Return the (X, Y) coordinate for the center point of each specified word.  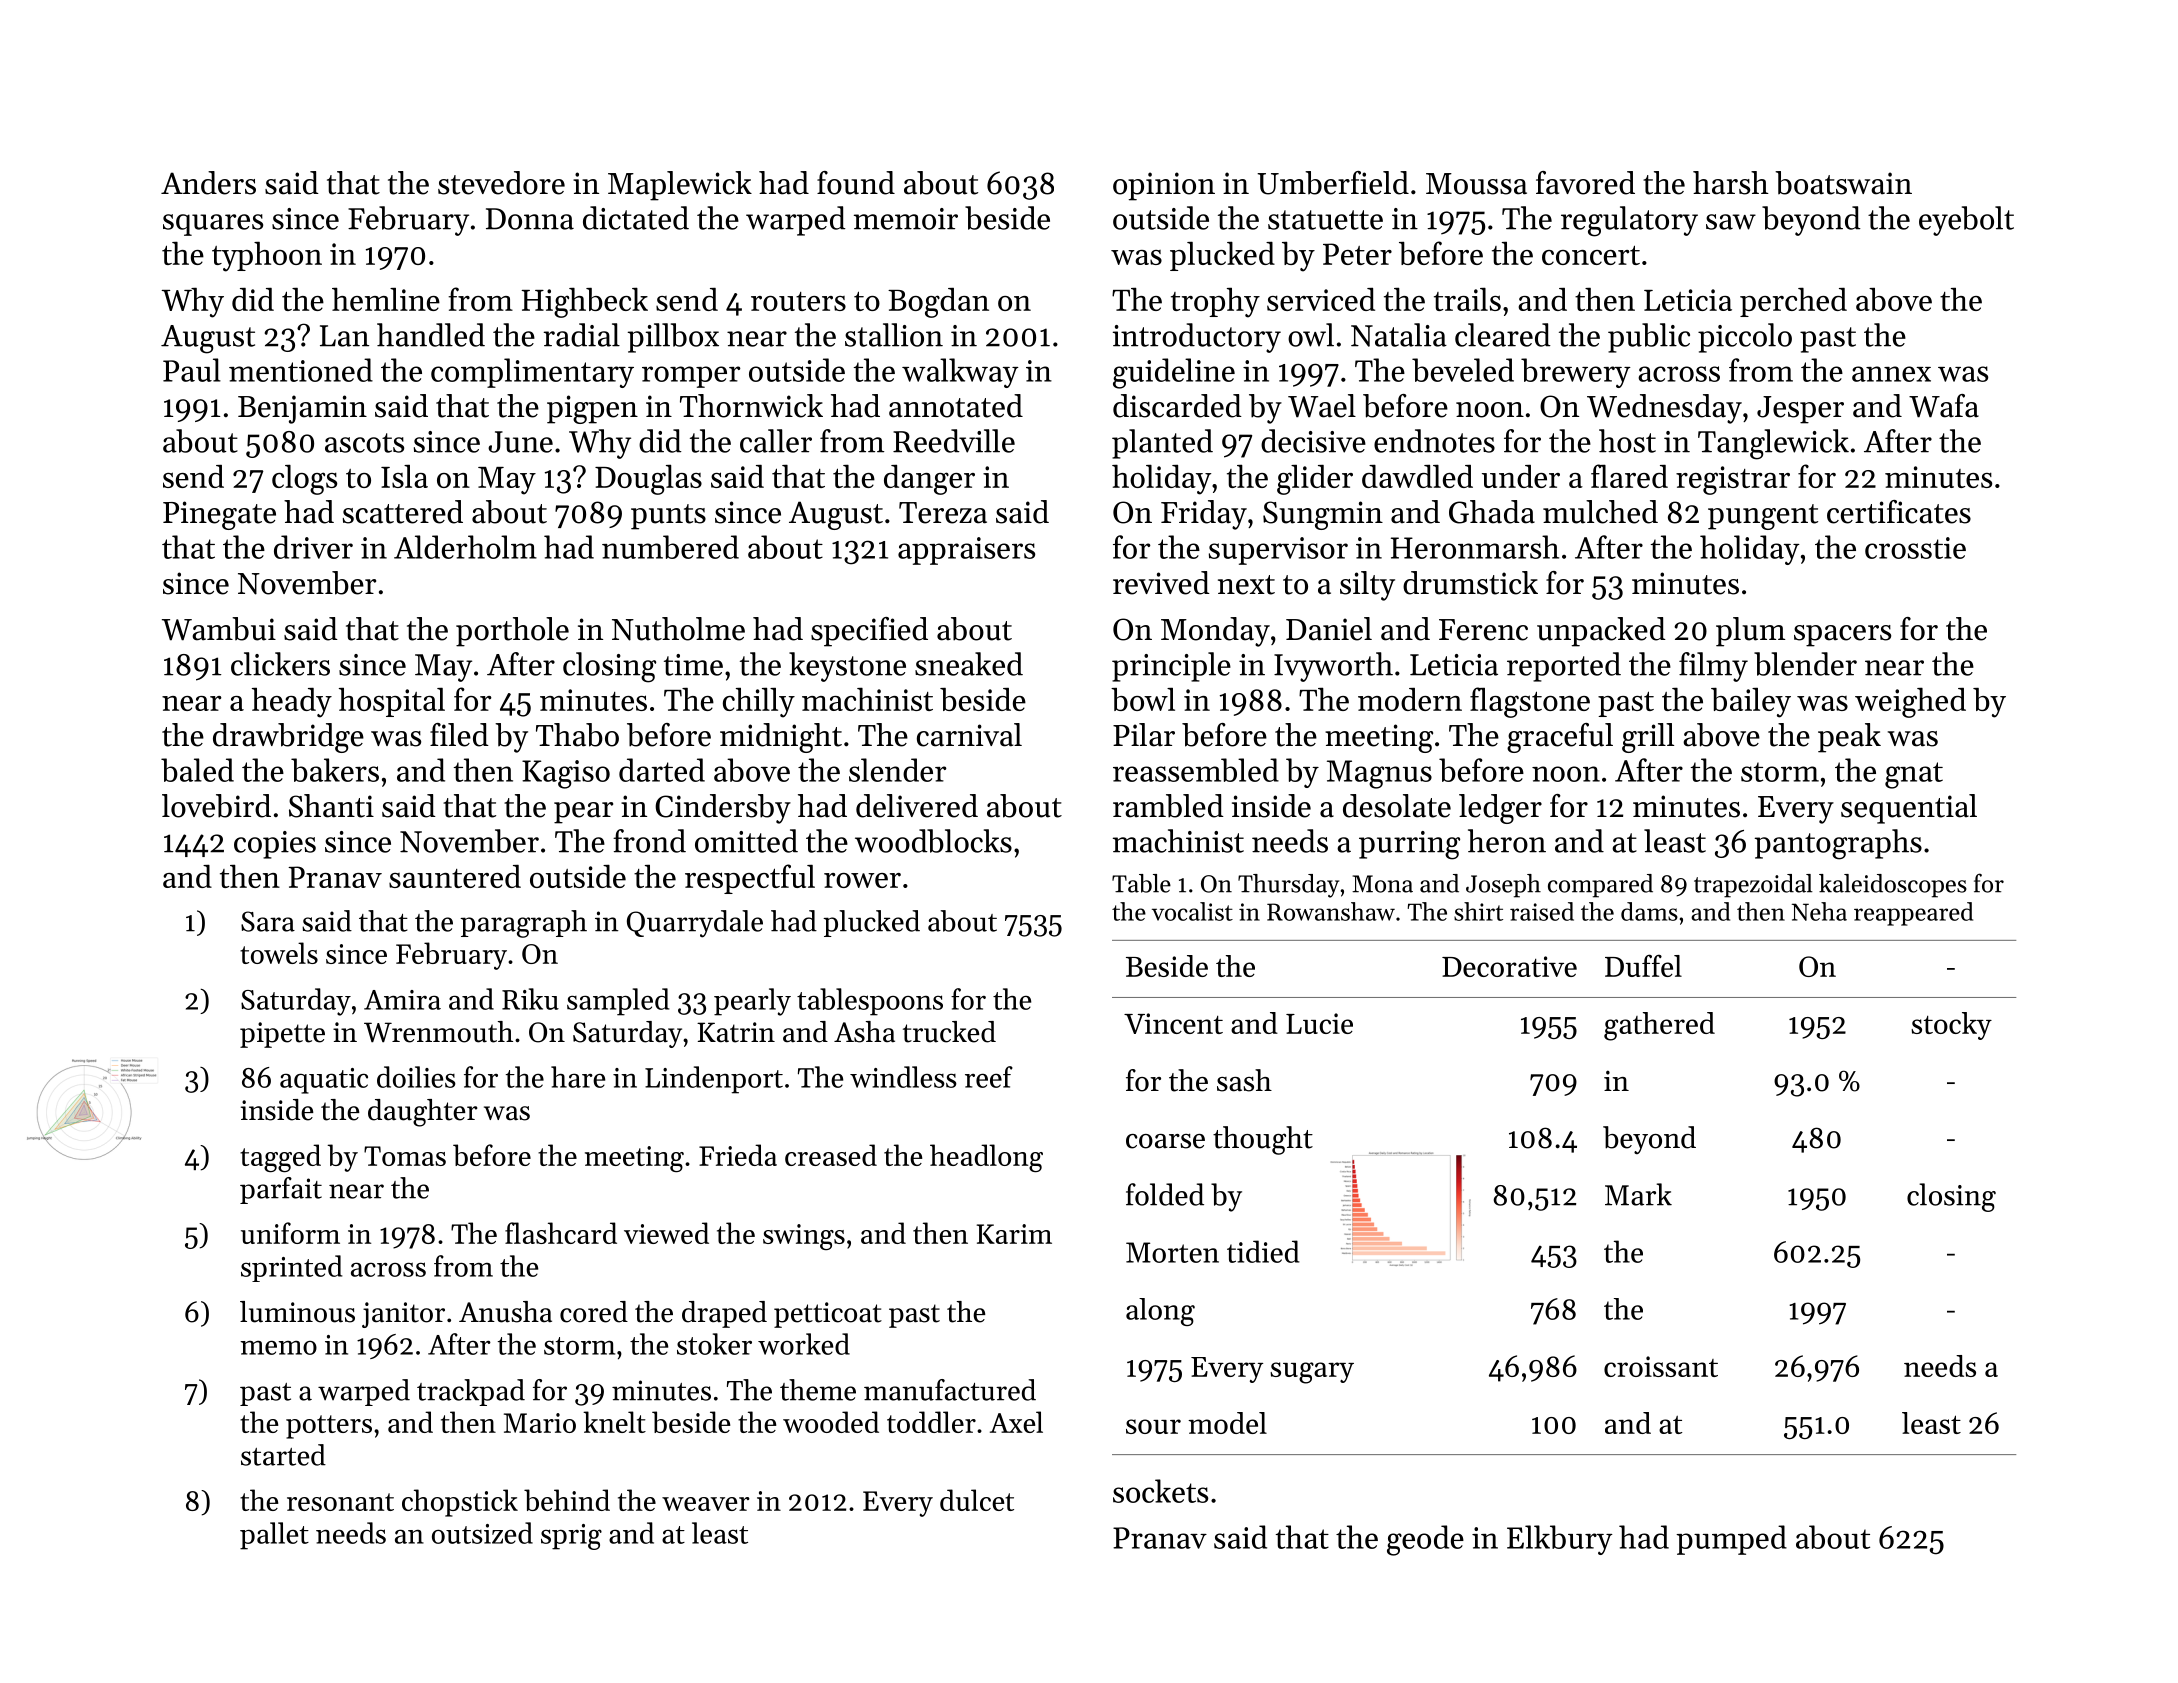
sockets (1160, 1491)
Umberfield (1333, 183)
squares (213, 225)
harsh (1731, 183)
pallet (274, 1536)
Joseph (1503, 886)
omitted (746, 841)
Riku (530, 999)
